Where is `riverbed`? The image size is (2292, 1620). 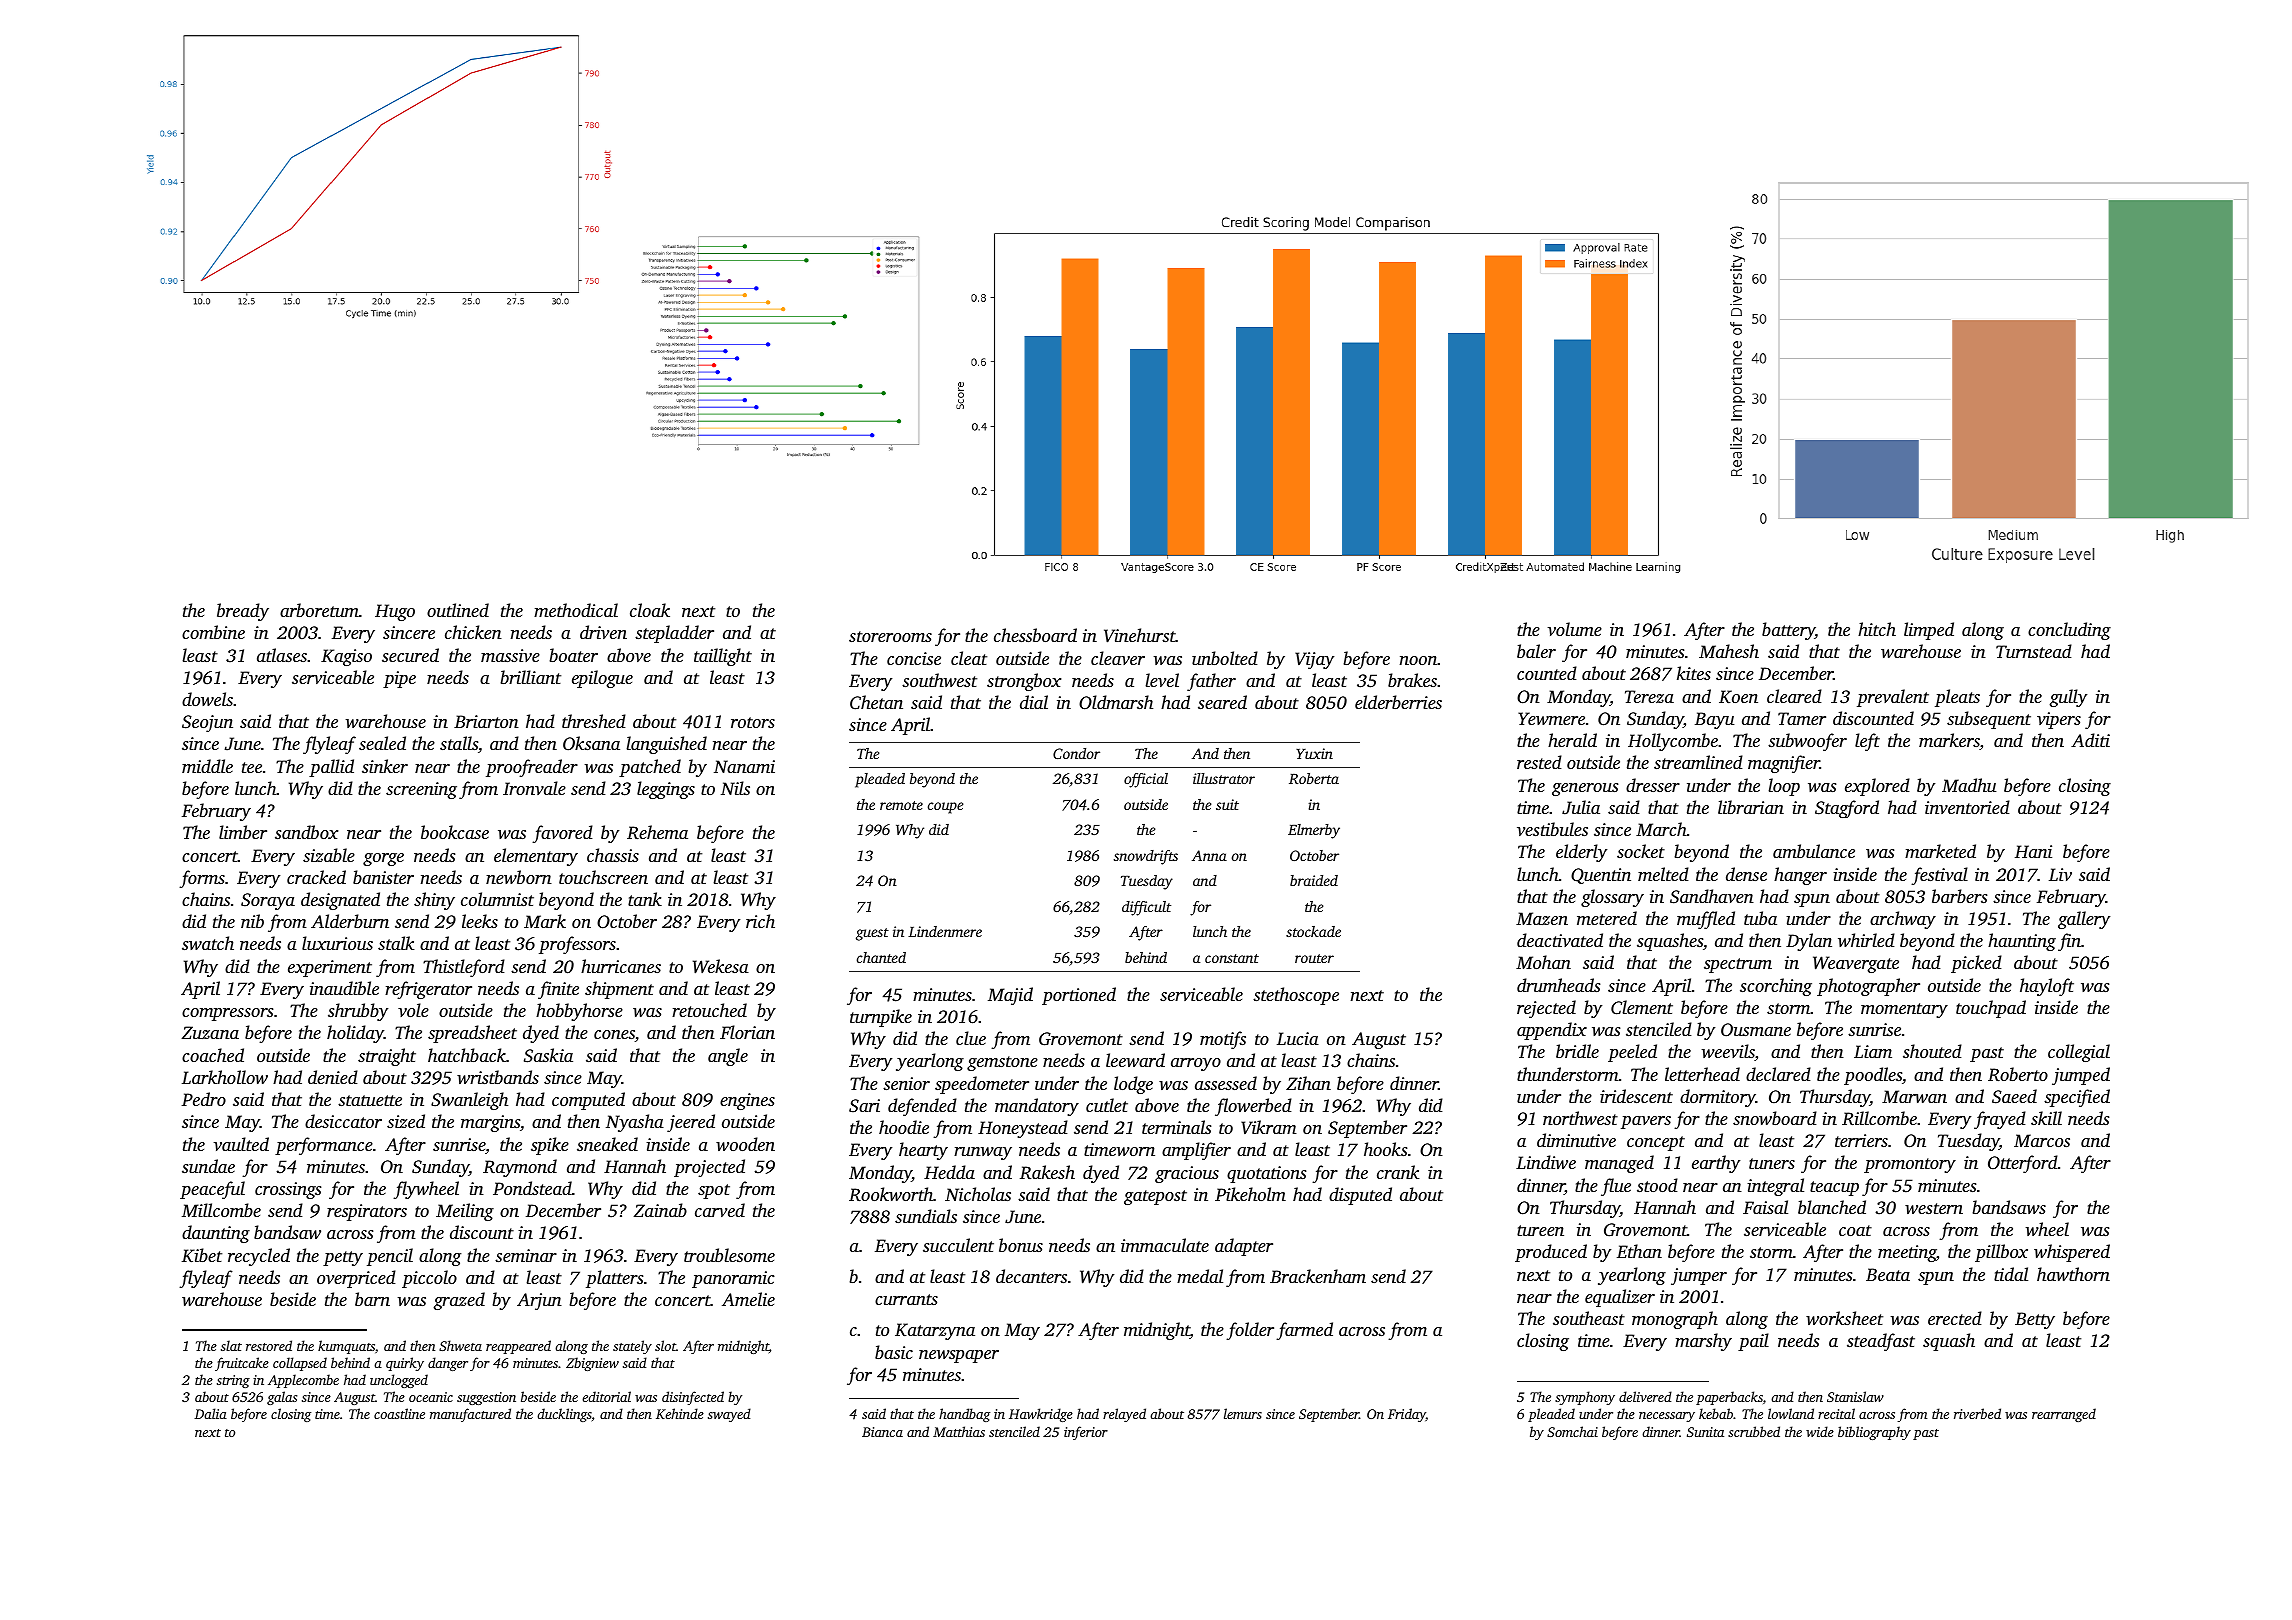
riverbed is located at coordinates (1977, 1413).
